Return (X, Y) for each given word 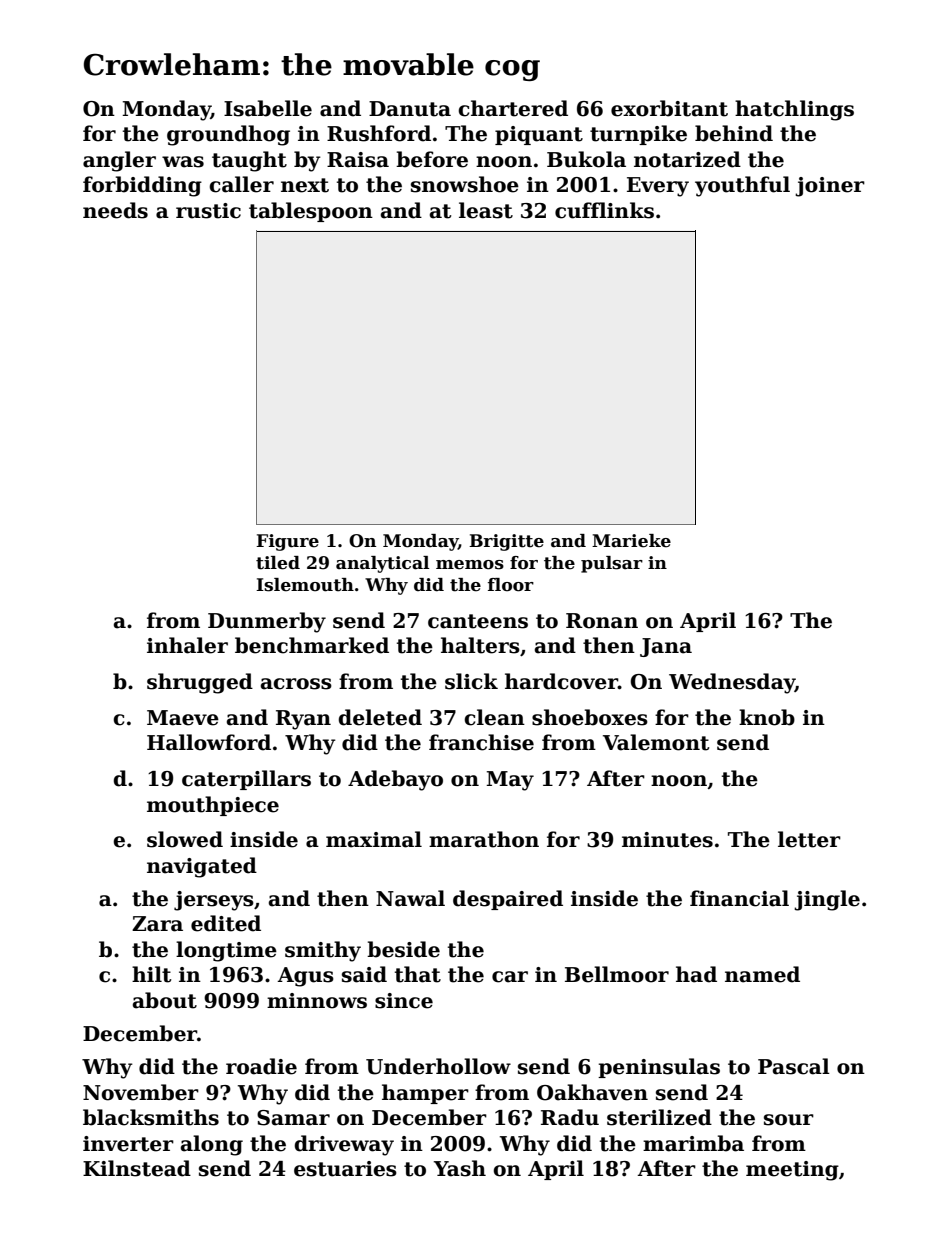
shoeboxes (590, 717)
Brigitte (506, 542)
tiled (278, 563)
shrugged (200, 683)
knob (767, 717)
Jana (666, 647)
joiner (830, 187)
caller (241, 184)
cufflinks (604, 210)
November (141, 1092)
